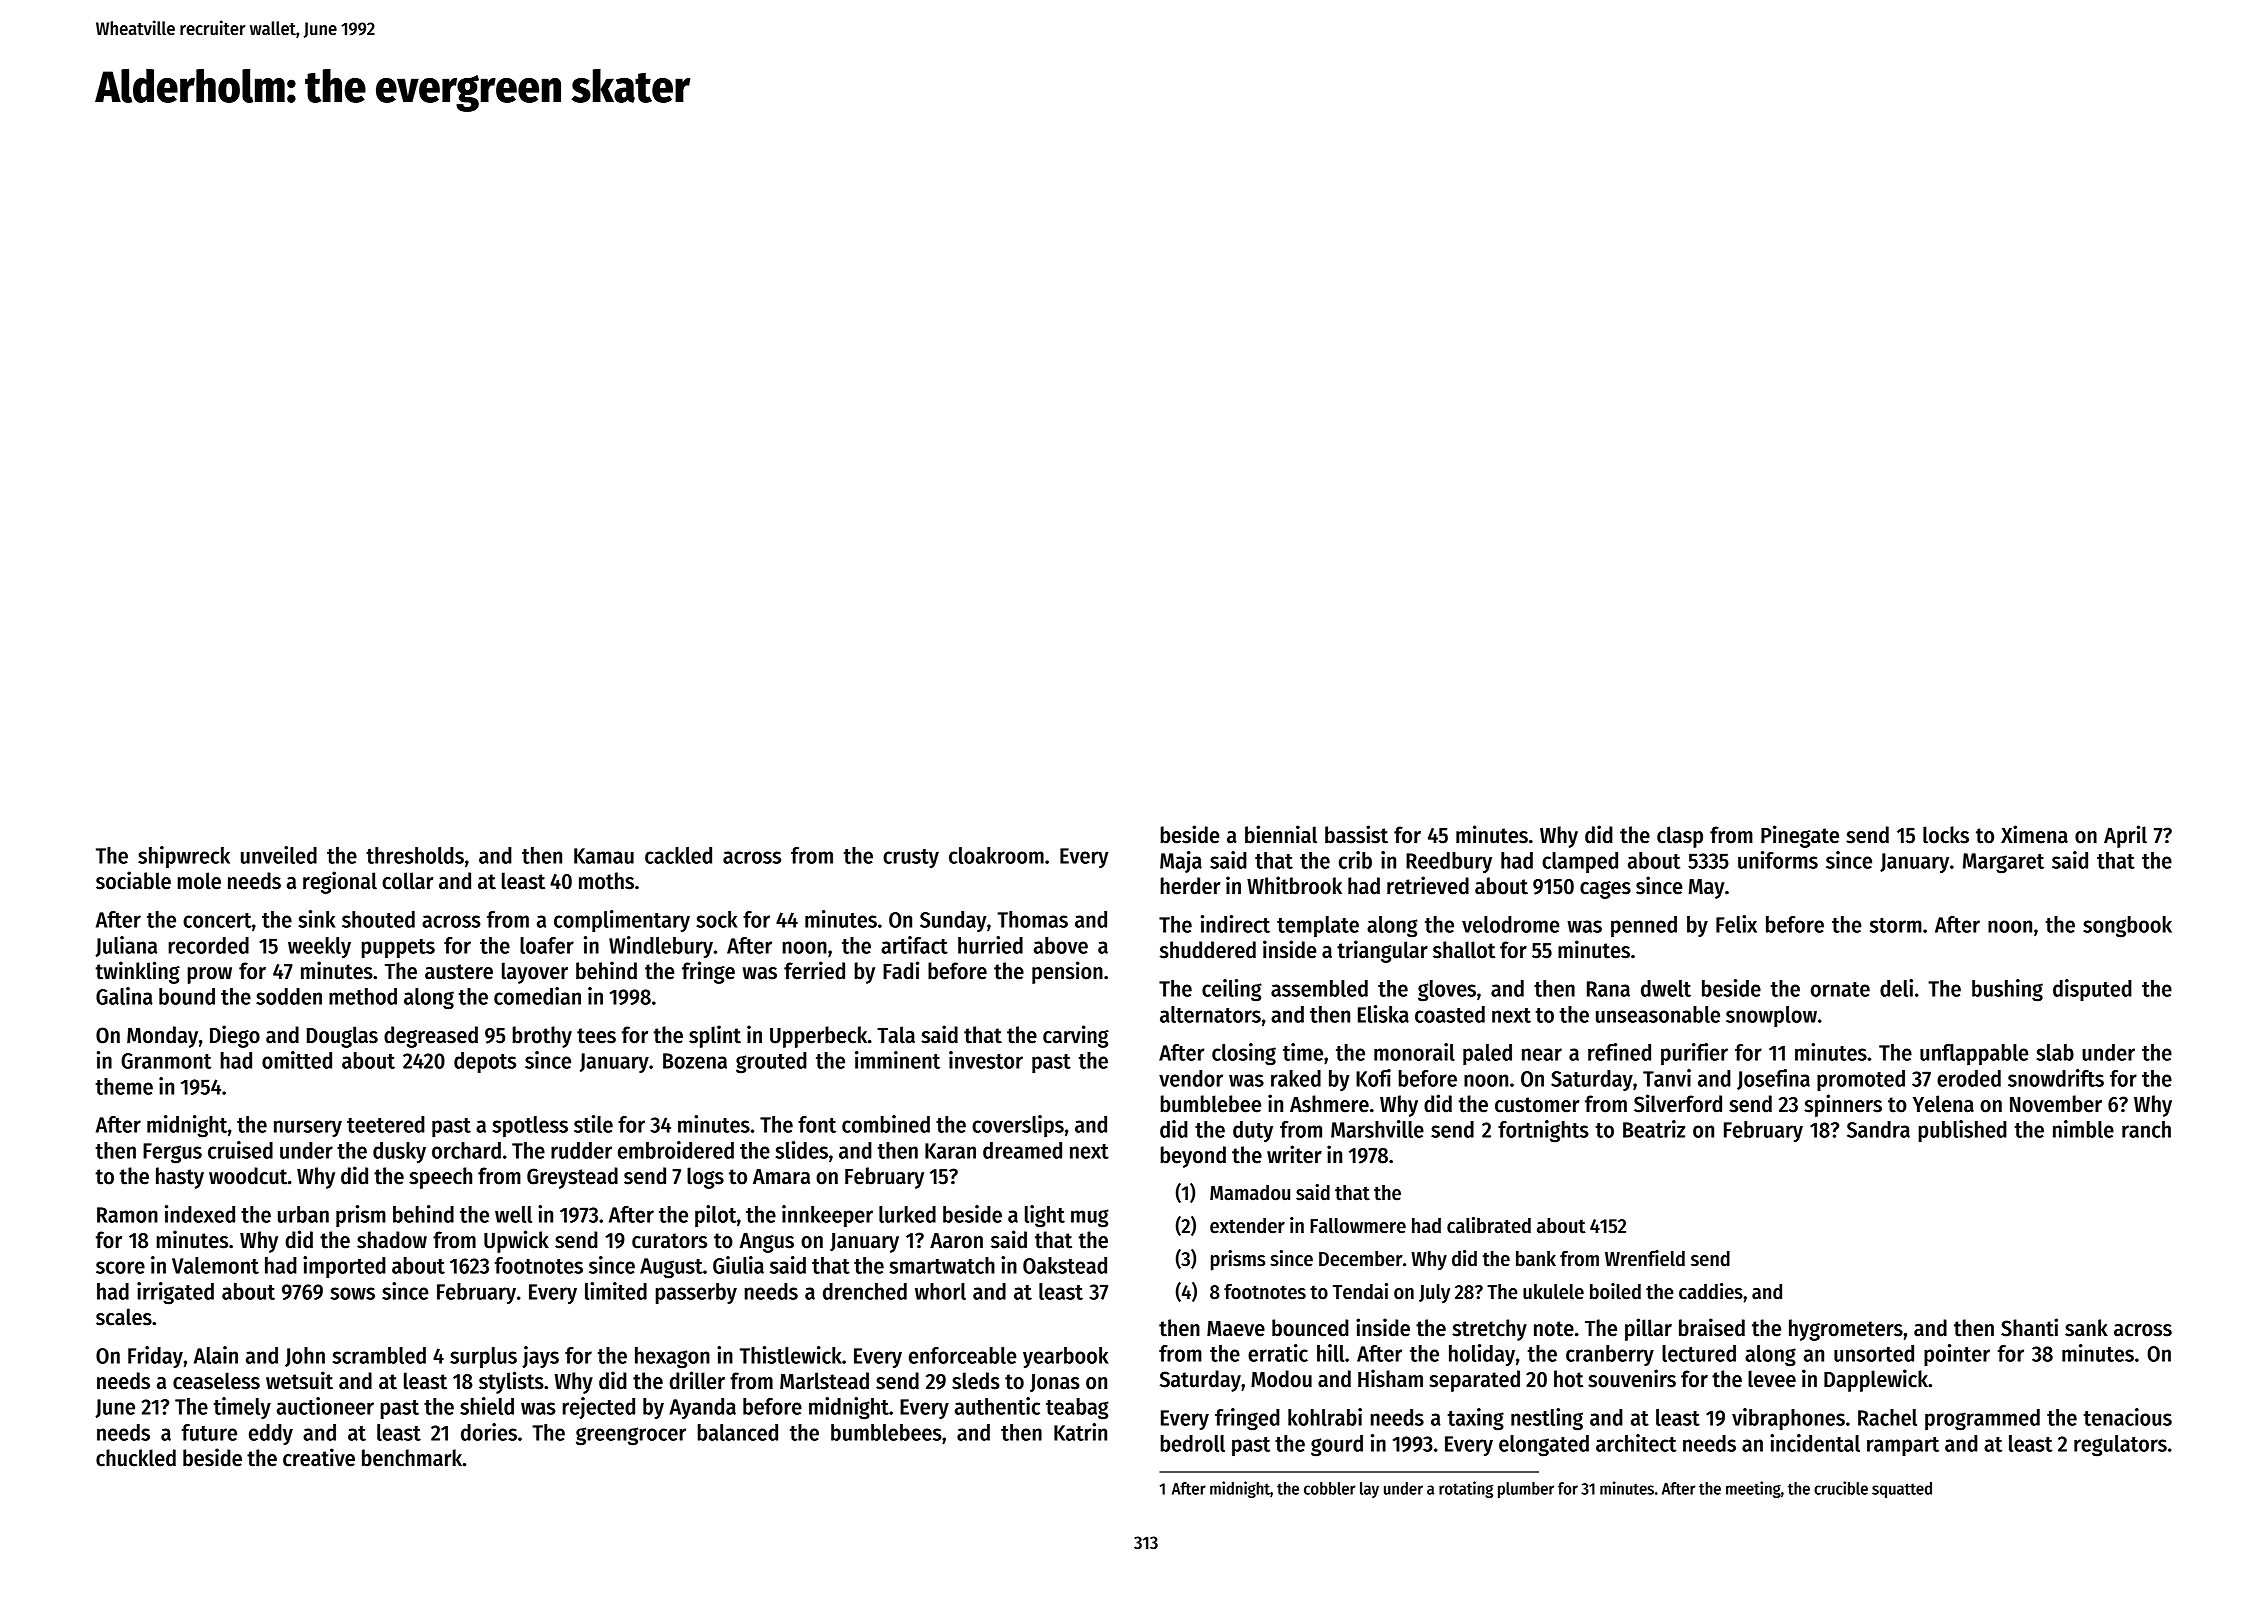 The height and width of the page is (1604, 2268). What do you see at coordinates (678, 855) in the page?
I see `cackled` at bounding box center [678, 855].
